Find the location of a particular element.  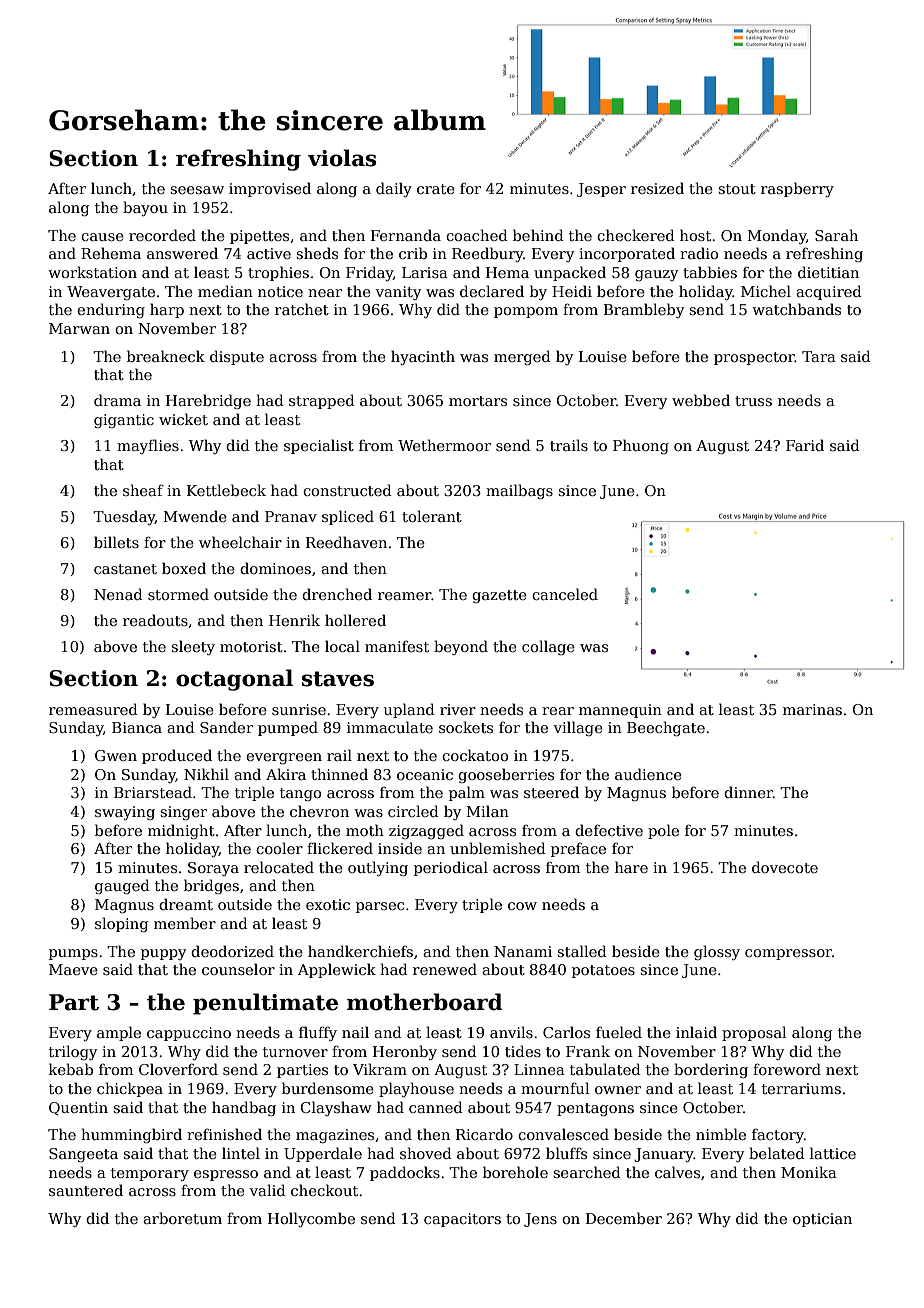

remeasured is located at coordinates (93, 709).
